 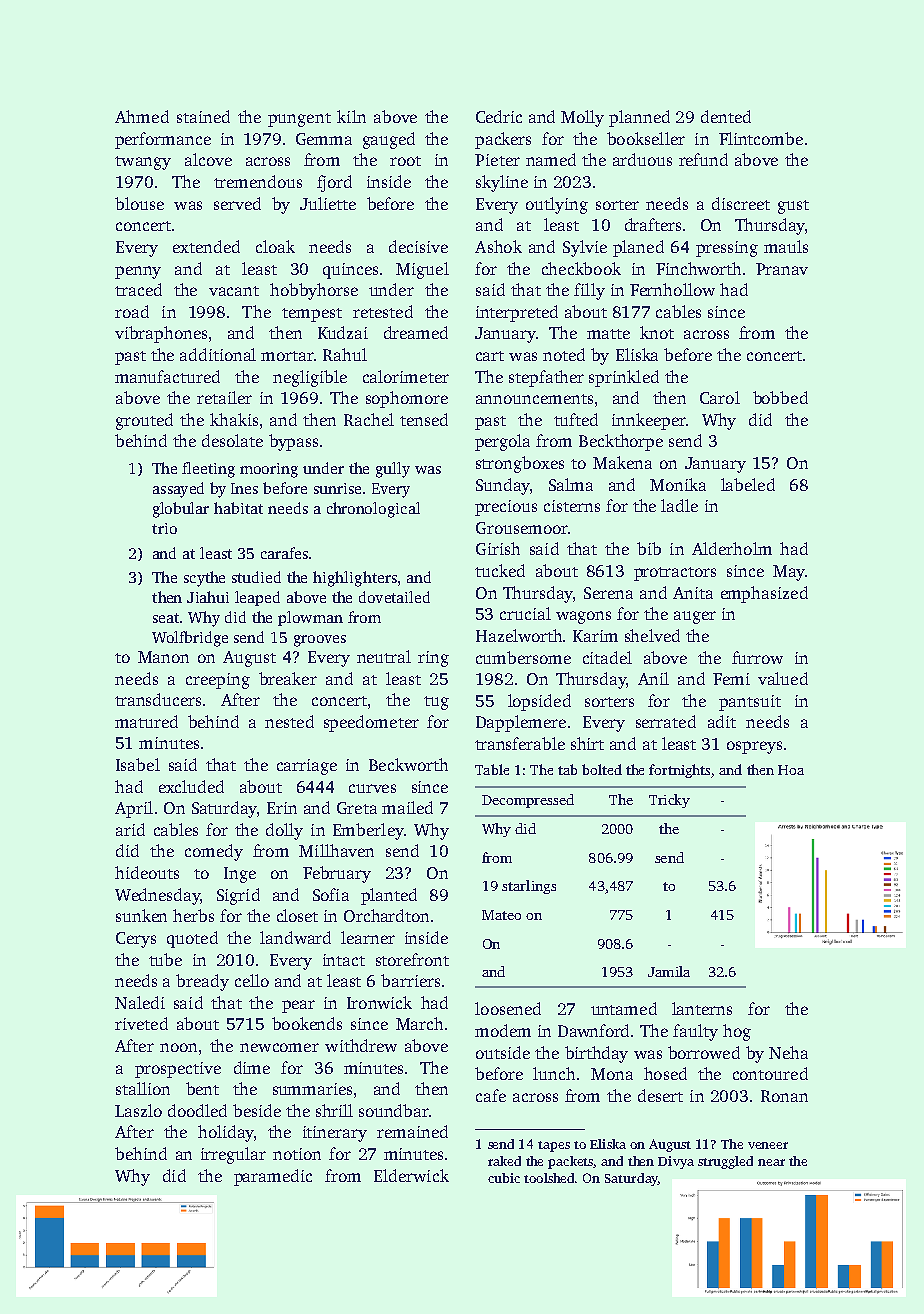 I want to click on modem, so click(x=503, y=1030).
